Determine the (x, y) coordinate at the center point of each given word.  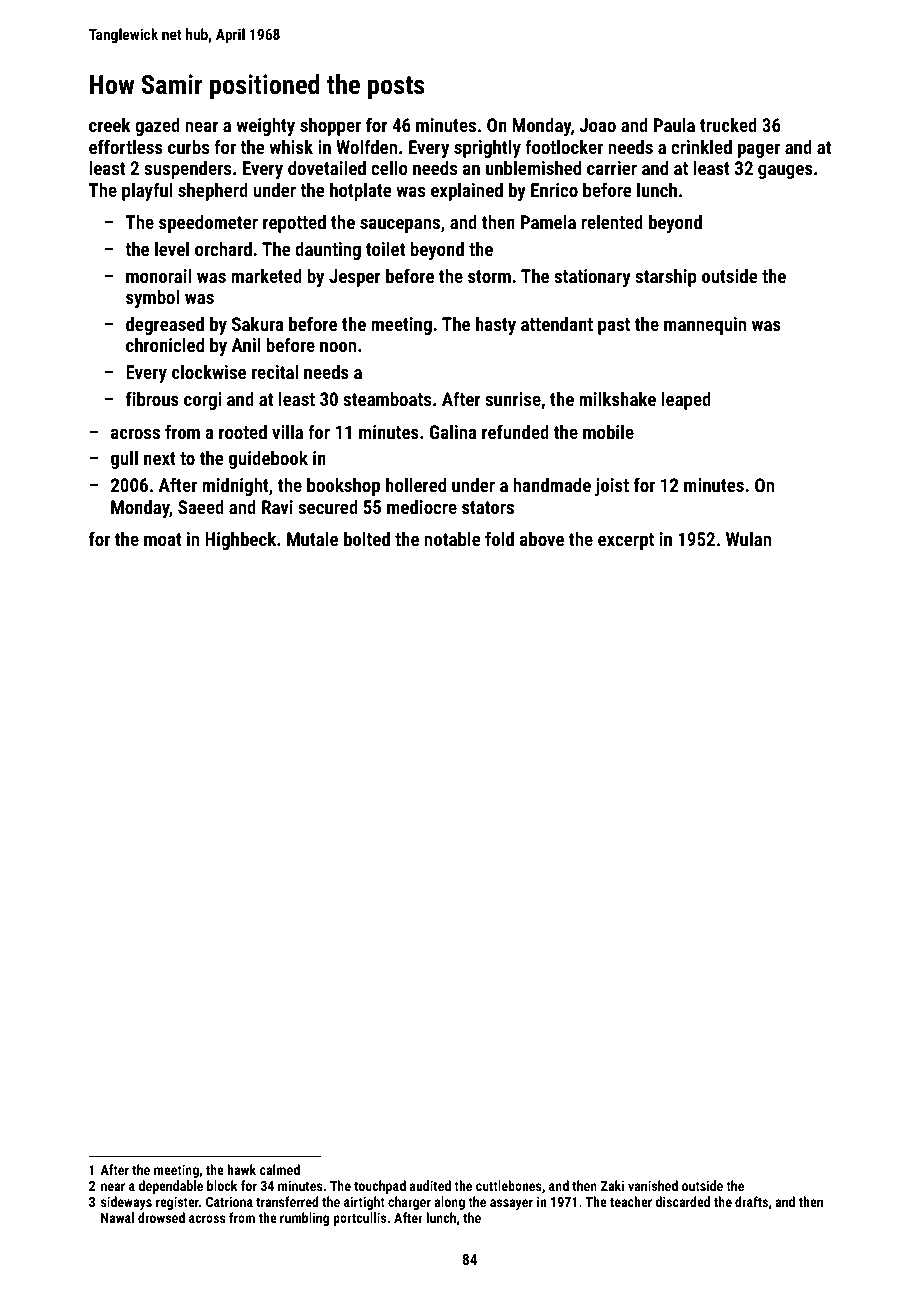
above (542, 538)
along (450, 1203)
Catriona (229, 1201)
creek (110, 124)
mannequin (705, 326)
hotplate (361, 191)
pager (759, 151)
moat (163, 539)
